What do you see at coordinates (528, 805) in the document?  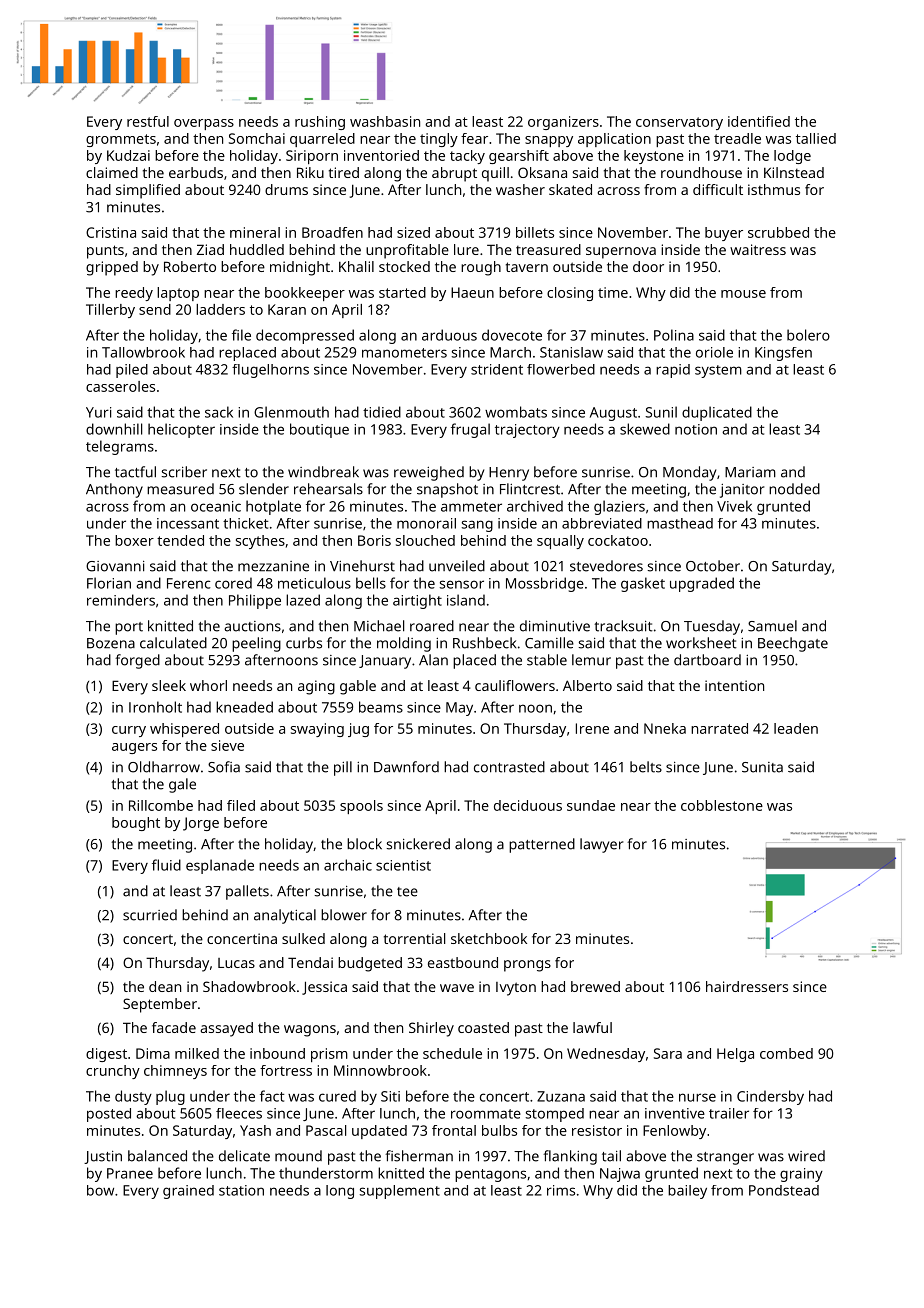 I see `deciduous` at bounding box center [528, 805].
